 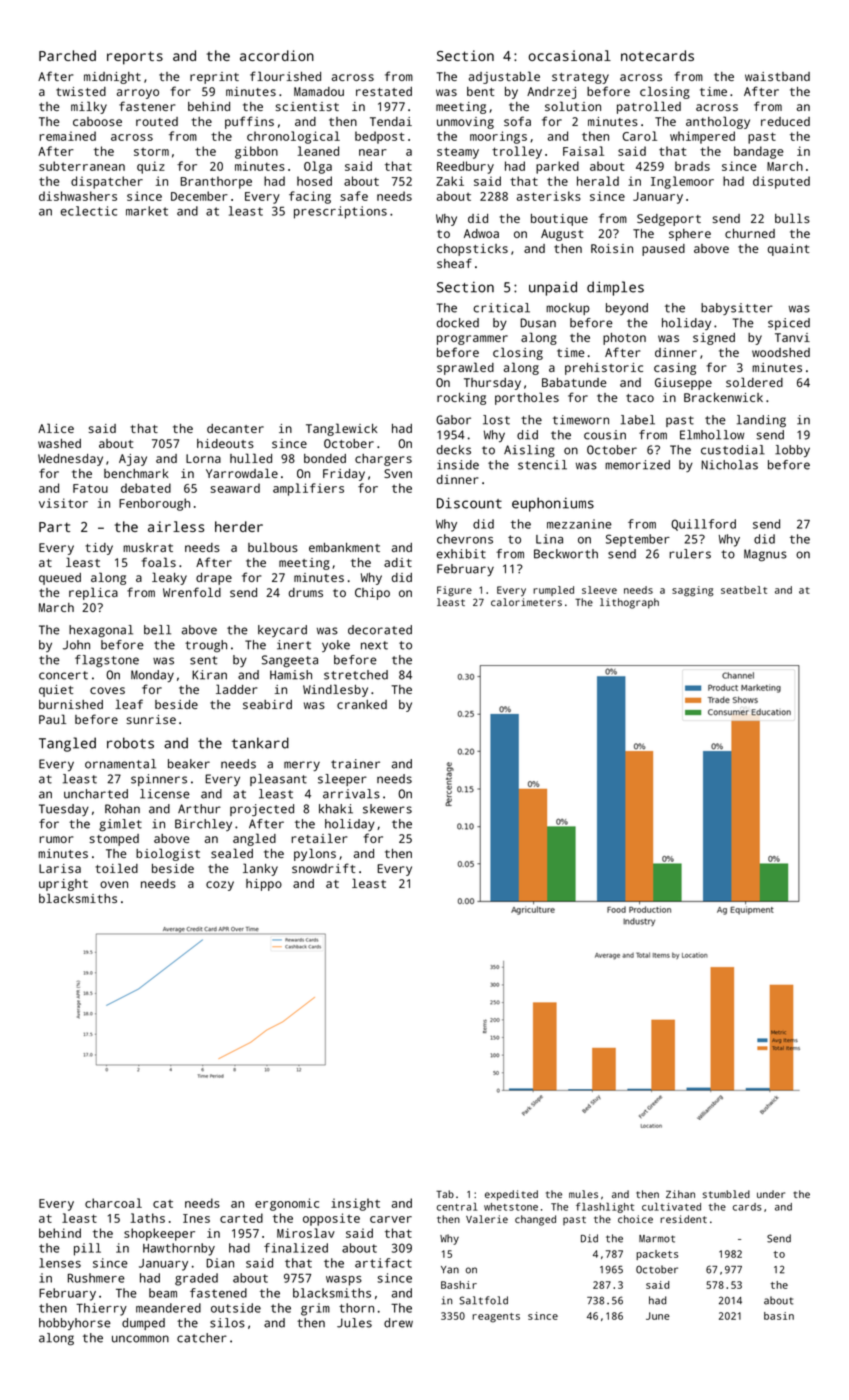 What do you see at coordinates (511, 1195) in the screenshot?
I see `expedited` at bounding box center [511, 1195].
